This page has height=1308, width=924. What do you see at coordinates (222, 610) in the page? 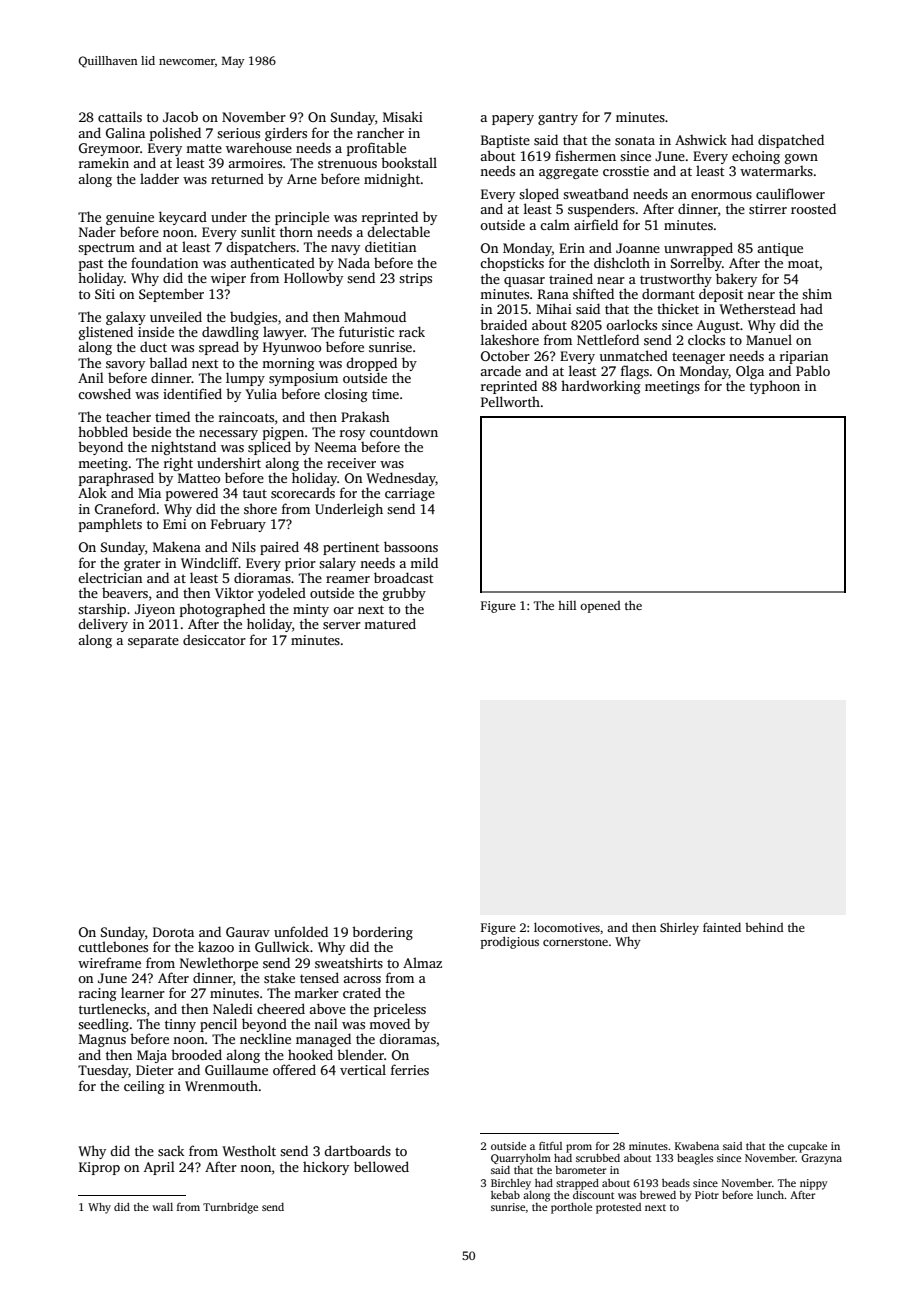
I see `photographed` at bounding box center [222, 610].
